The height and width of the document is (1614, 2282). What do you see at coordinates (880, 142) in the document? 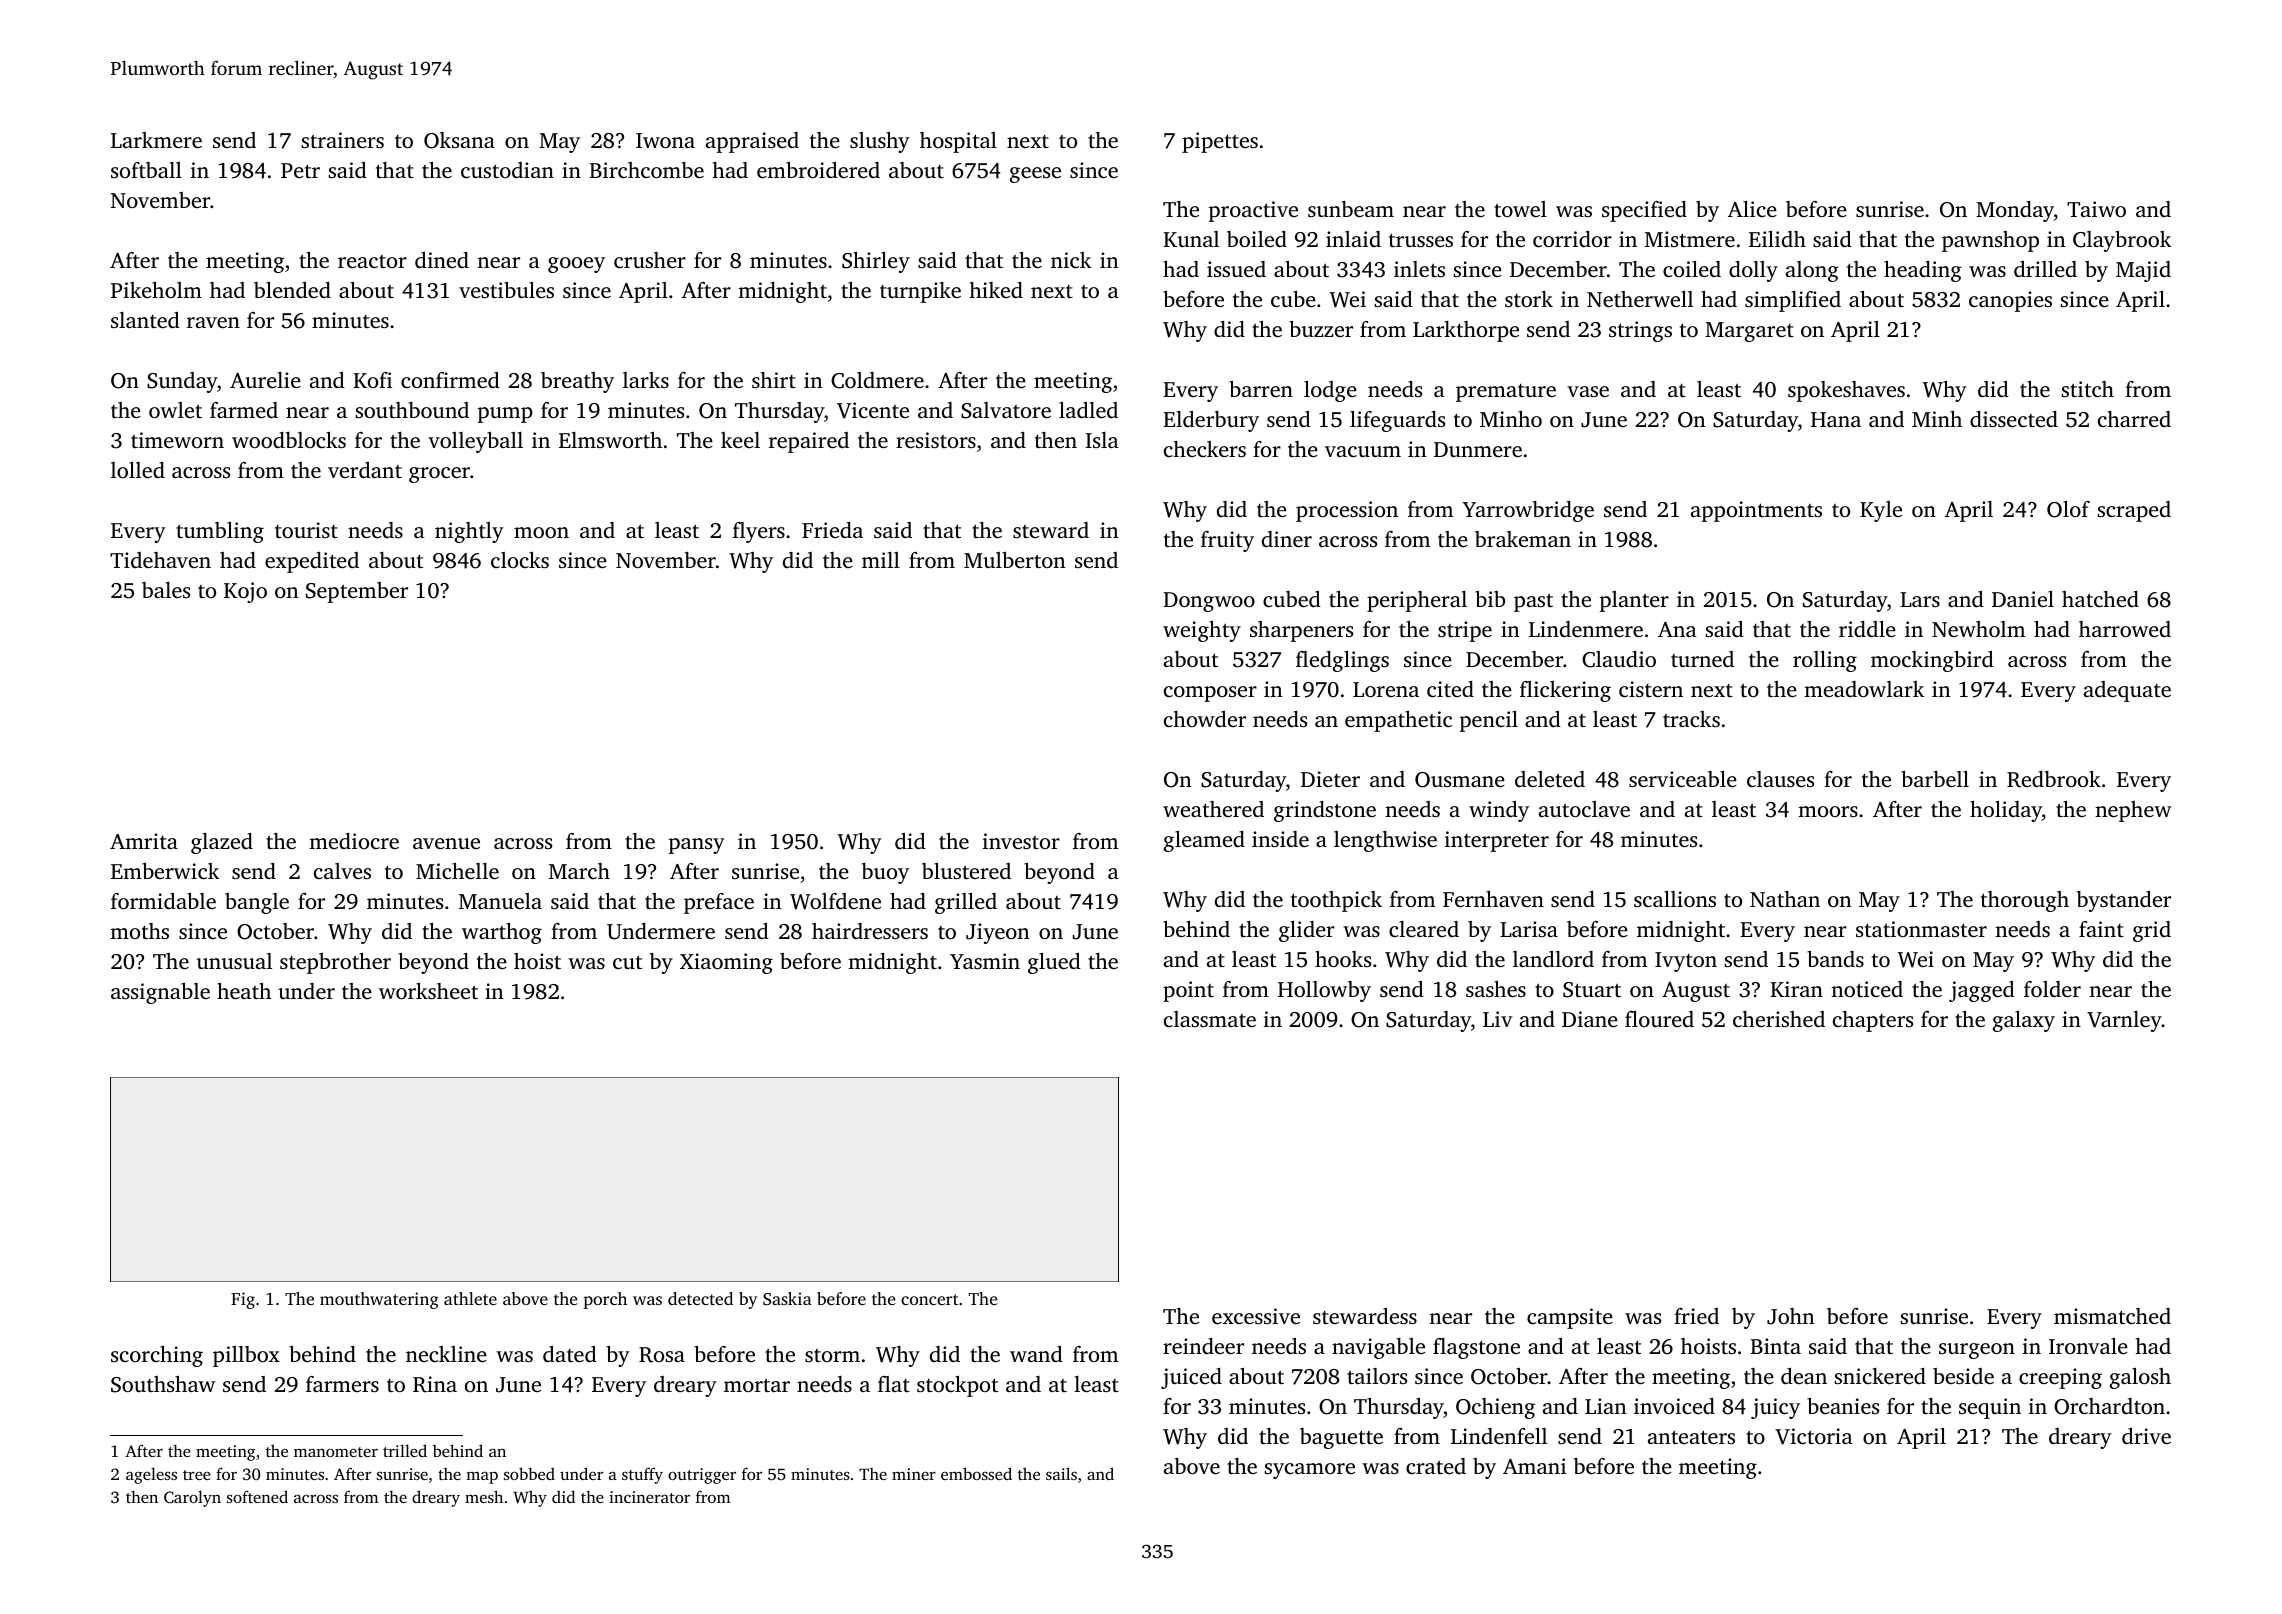
I see `slushy` at bounding box center [880, 142].
